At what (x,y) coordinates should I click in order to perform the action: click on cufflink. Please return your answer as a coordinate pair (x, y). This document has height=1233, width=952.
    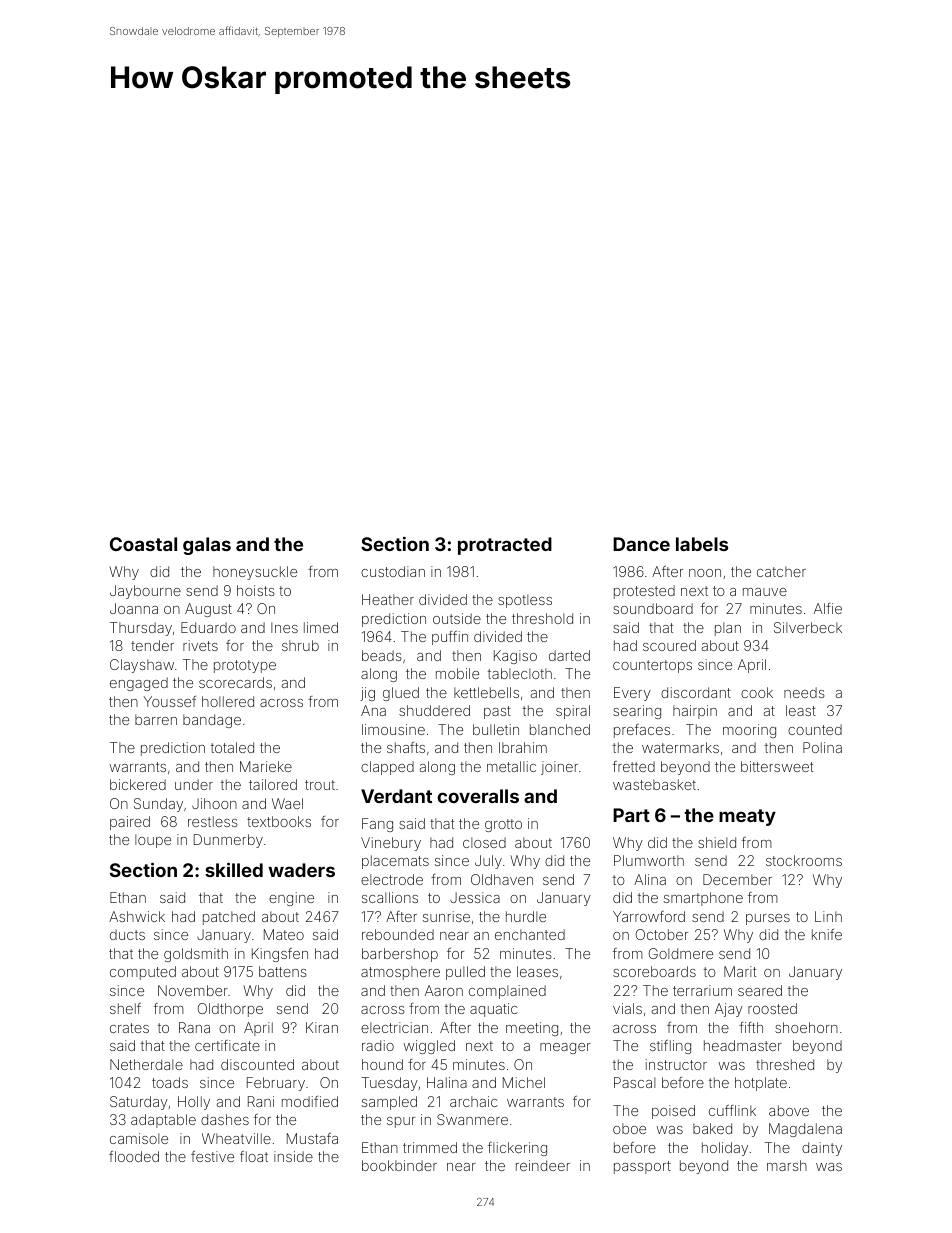
    Looking at the image, I should click on (732, 1110).
